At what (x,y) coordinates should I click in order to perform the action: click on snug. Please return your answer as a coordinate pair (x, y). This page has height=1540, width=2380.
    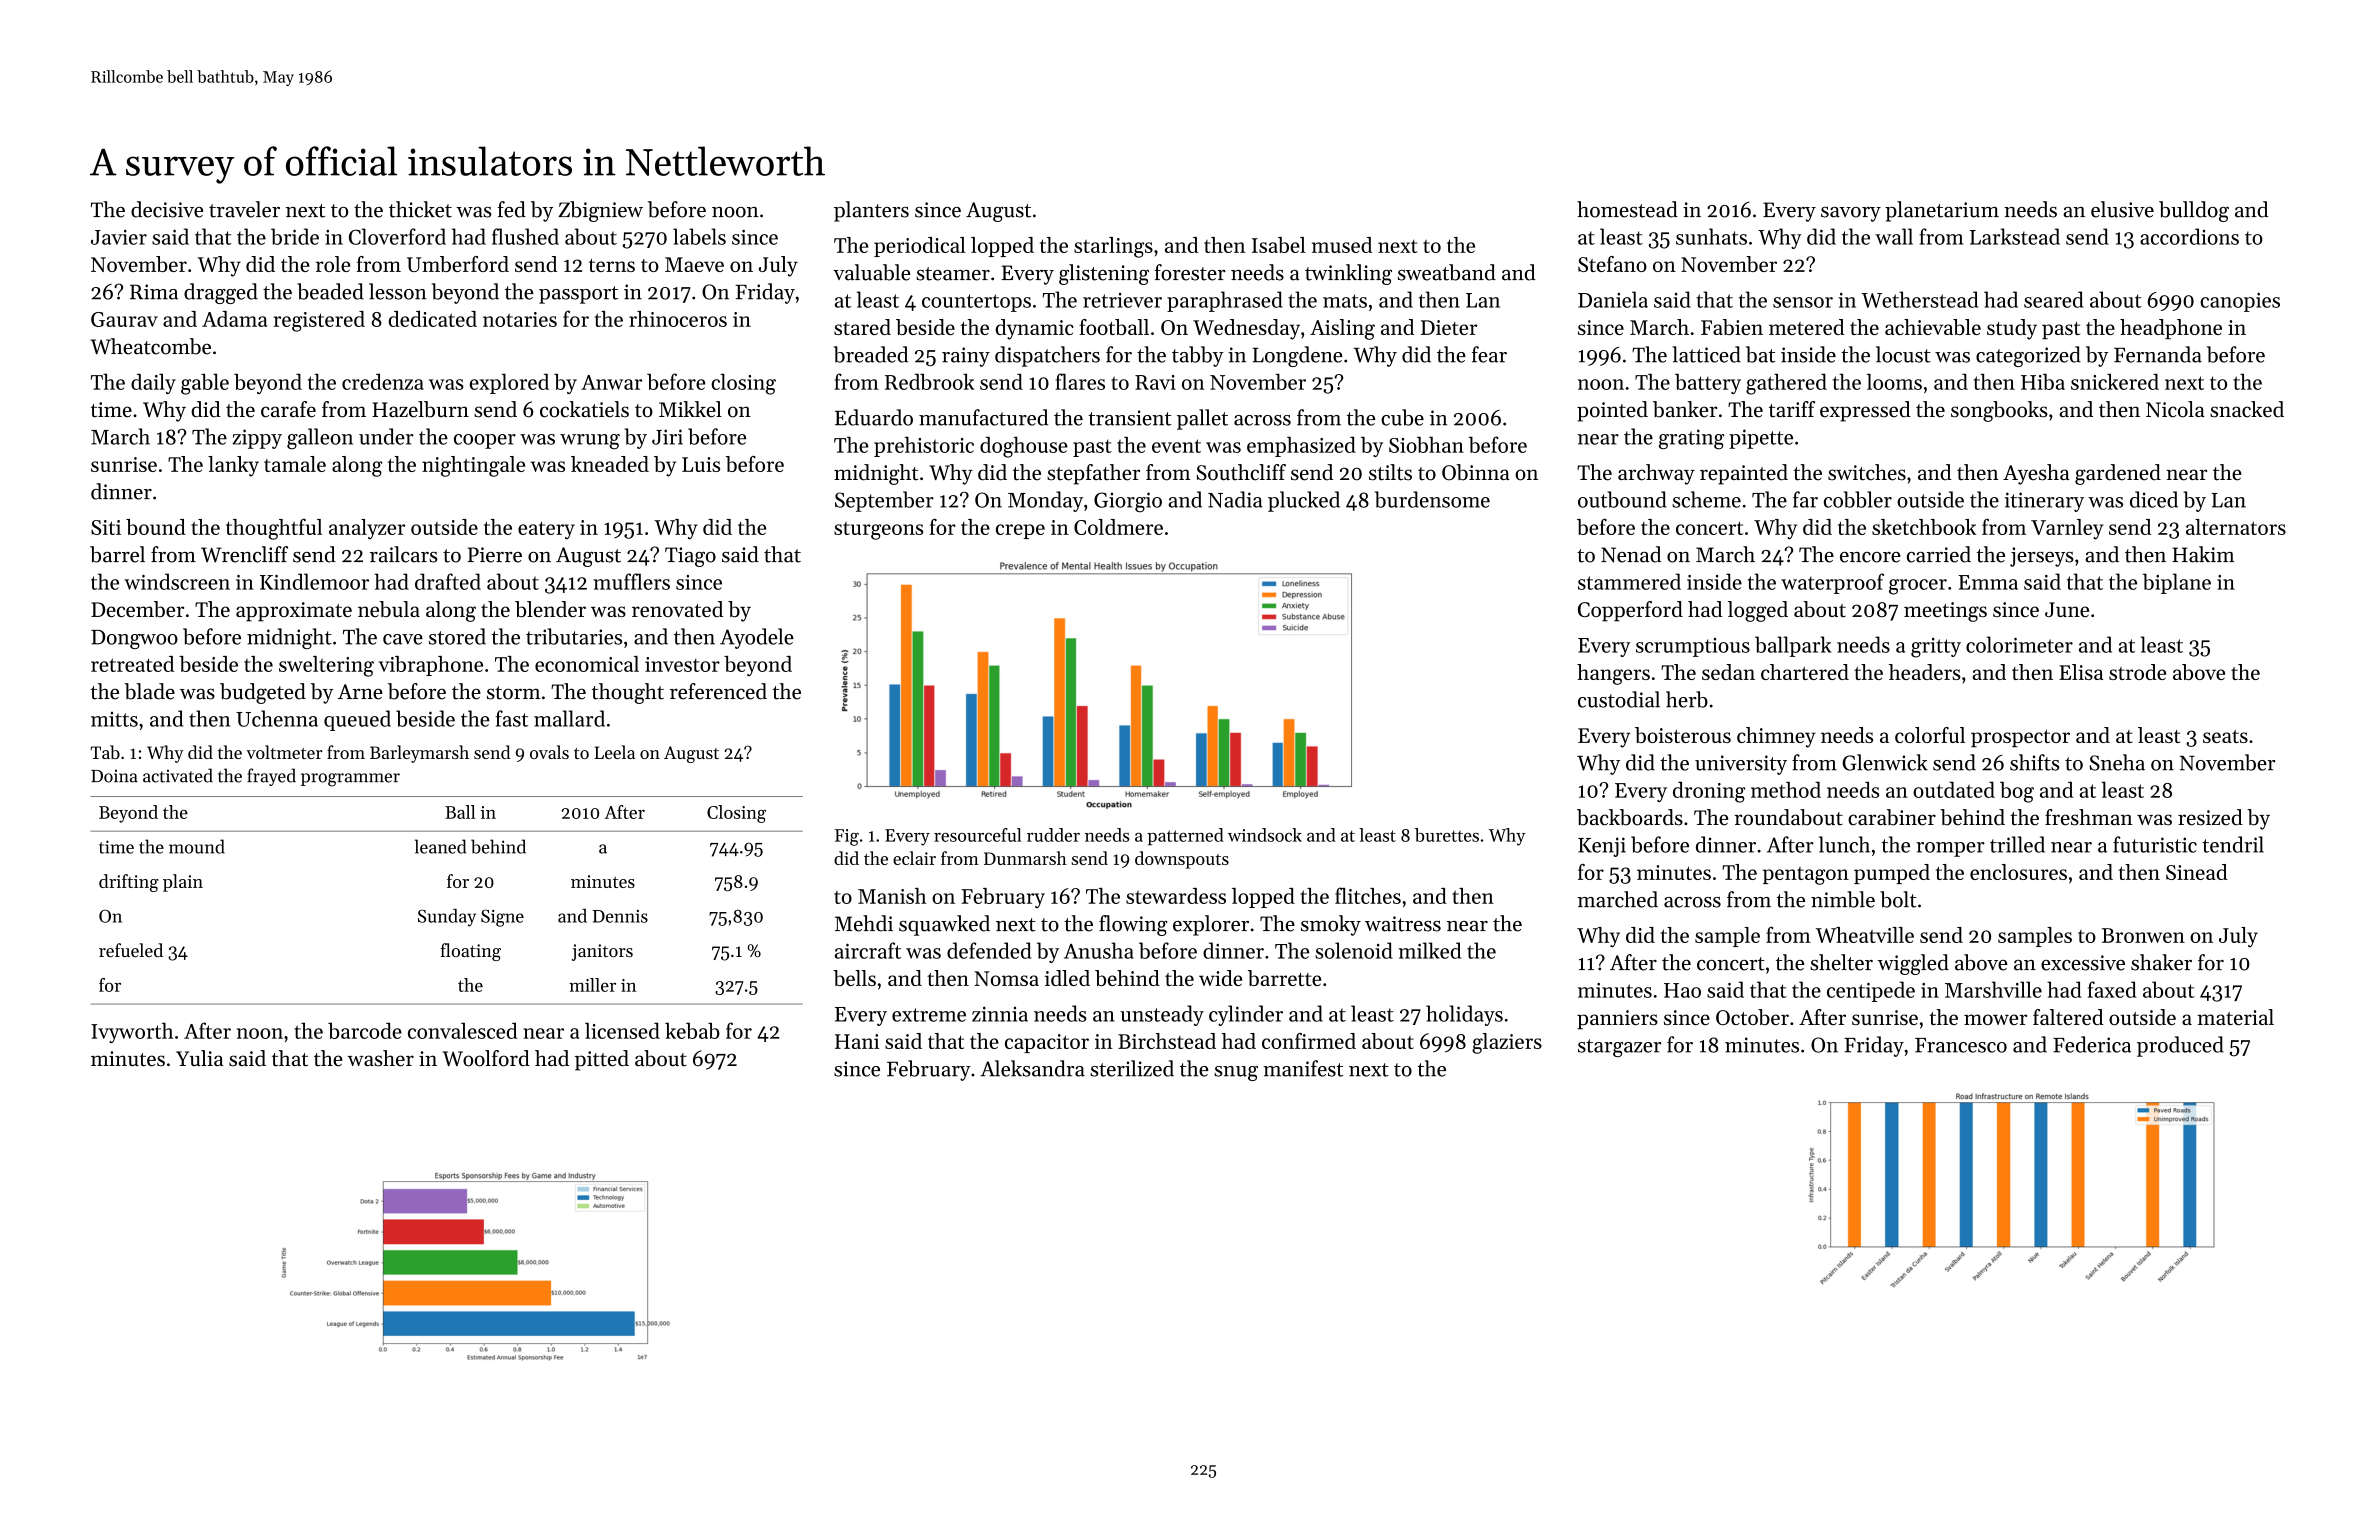
    Looking at the image, I should click on (1236, 1073).
